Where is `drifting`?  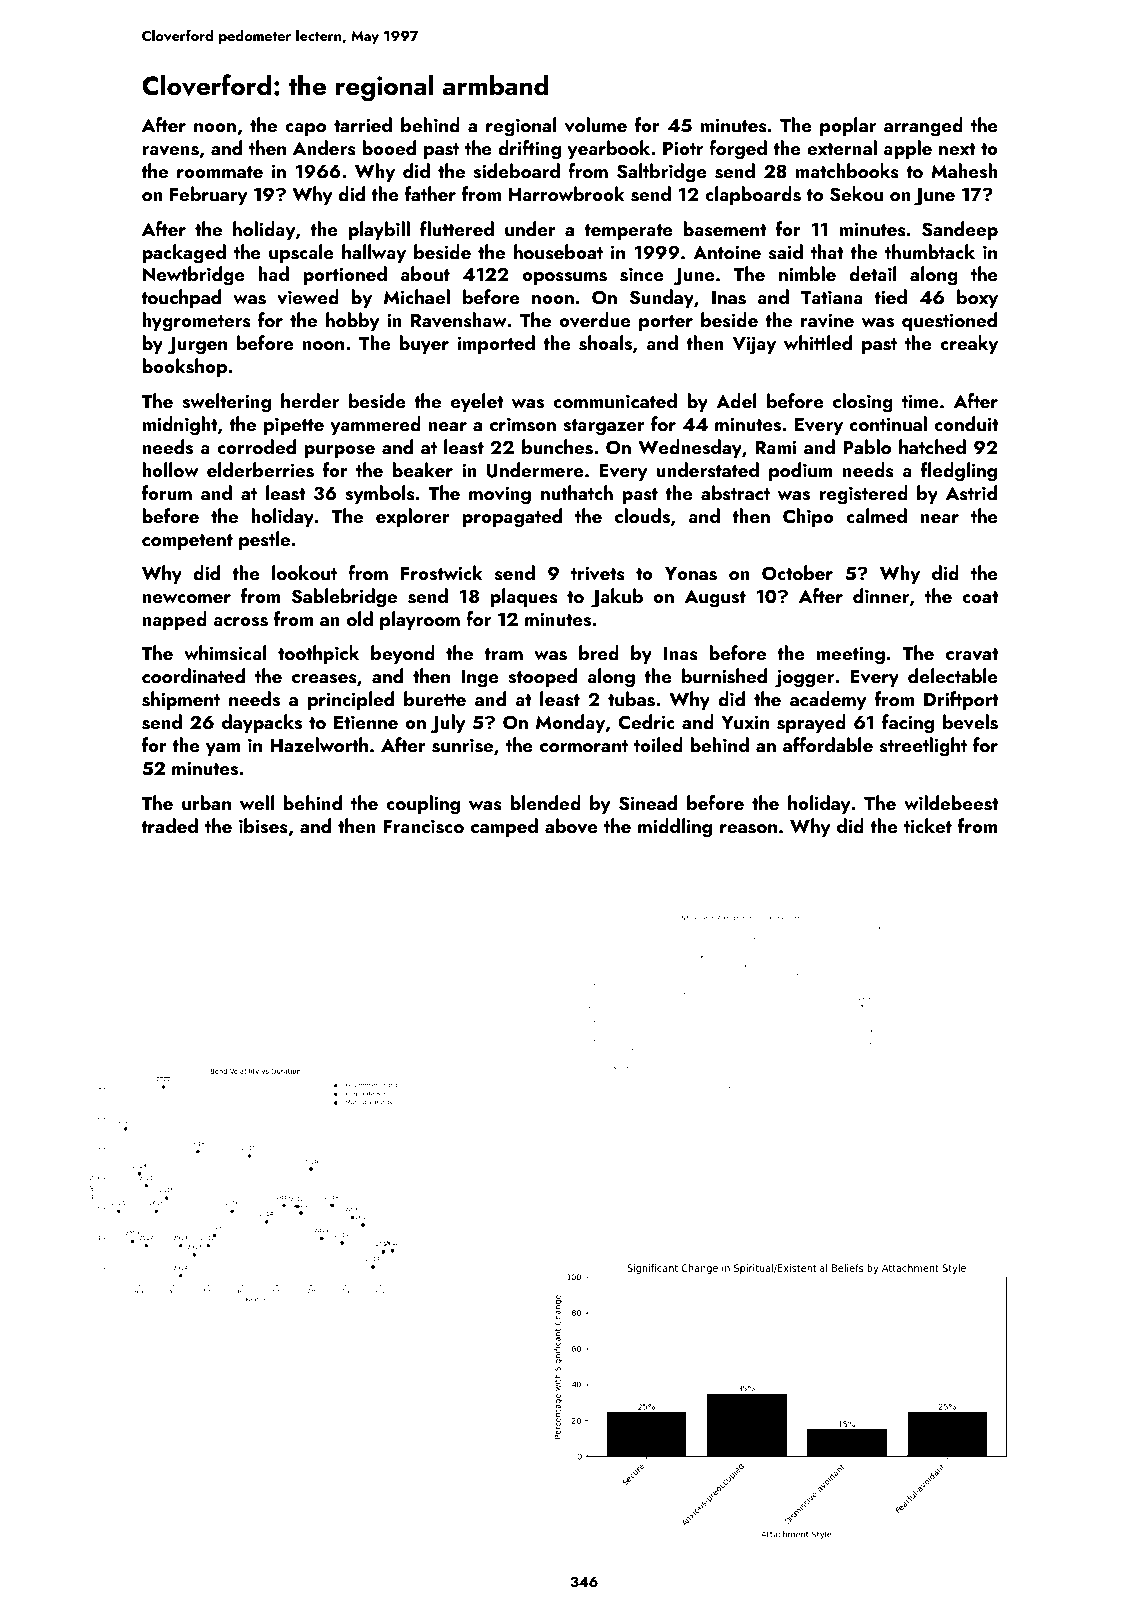
drifting is located at coordinates (529, 150).
